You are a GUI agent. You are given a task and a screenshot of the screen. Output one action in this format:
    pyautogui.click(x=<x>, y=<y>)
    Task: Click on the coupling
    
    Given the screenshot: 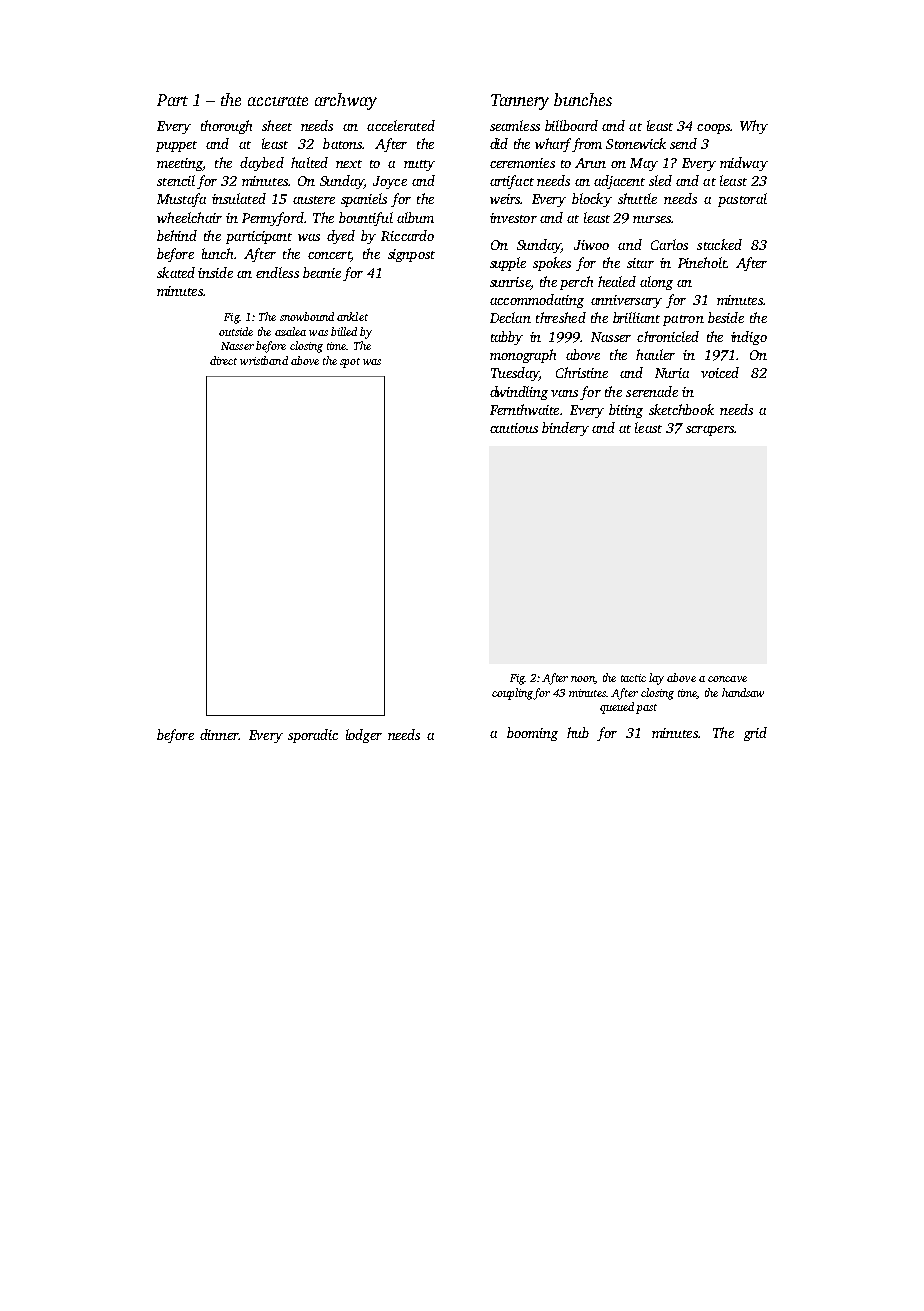 What is the action you would take?
    pyautogui.click(x=512, y=694)
